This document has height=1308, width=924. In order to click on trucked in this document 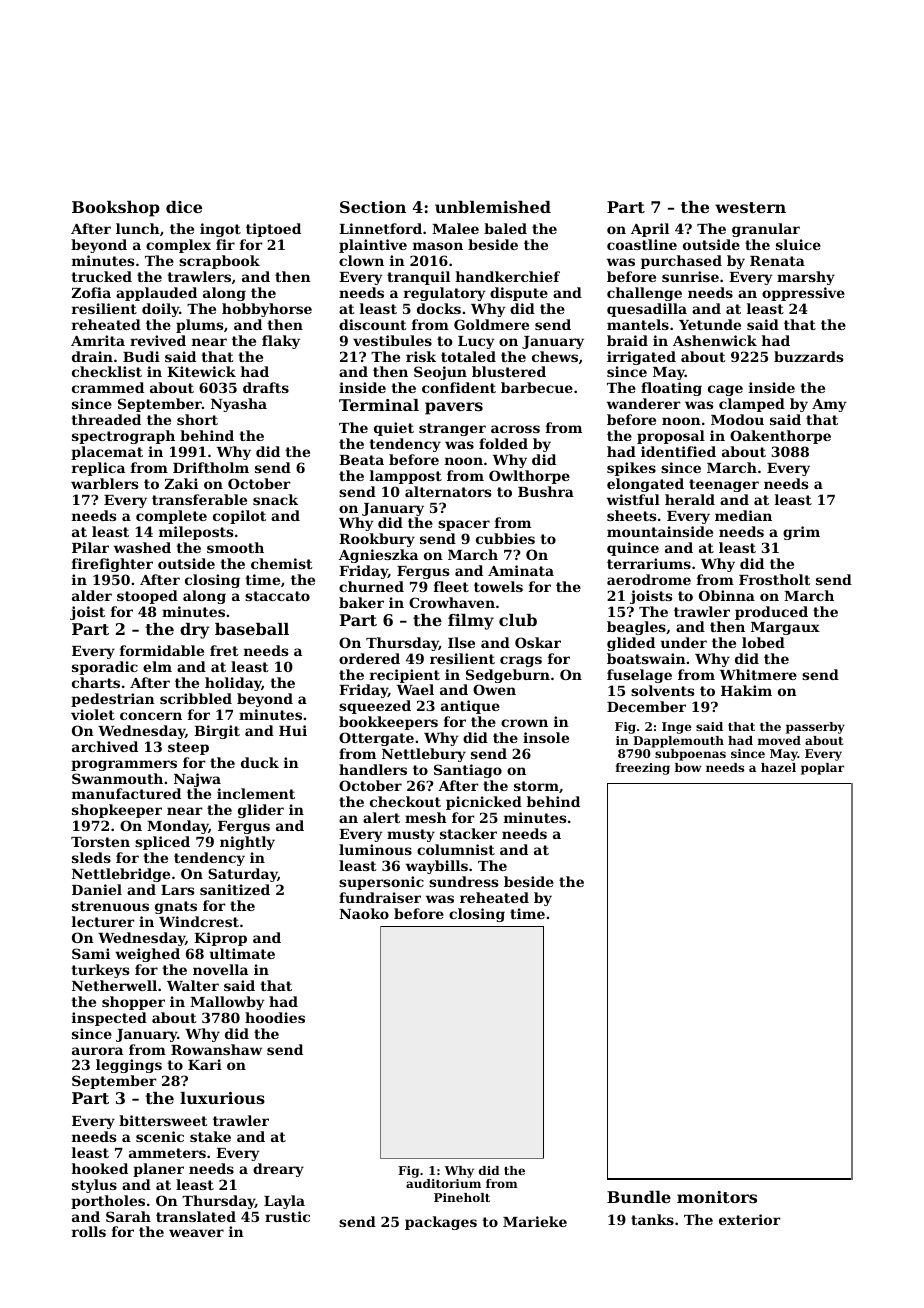, I will do `click(102, 276)`.
